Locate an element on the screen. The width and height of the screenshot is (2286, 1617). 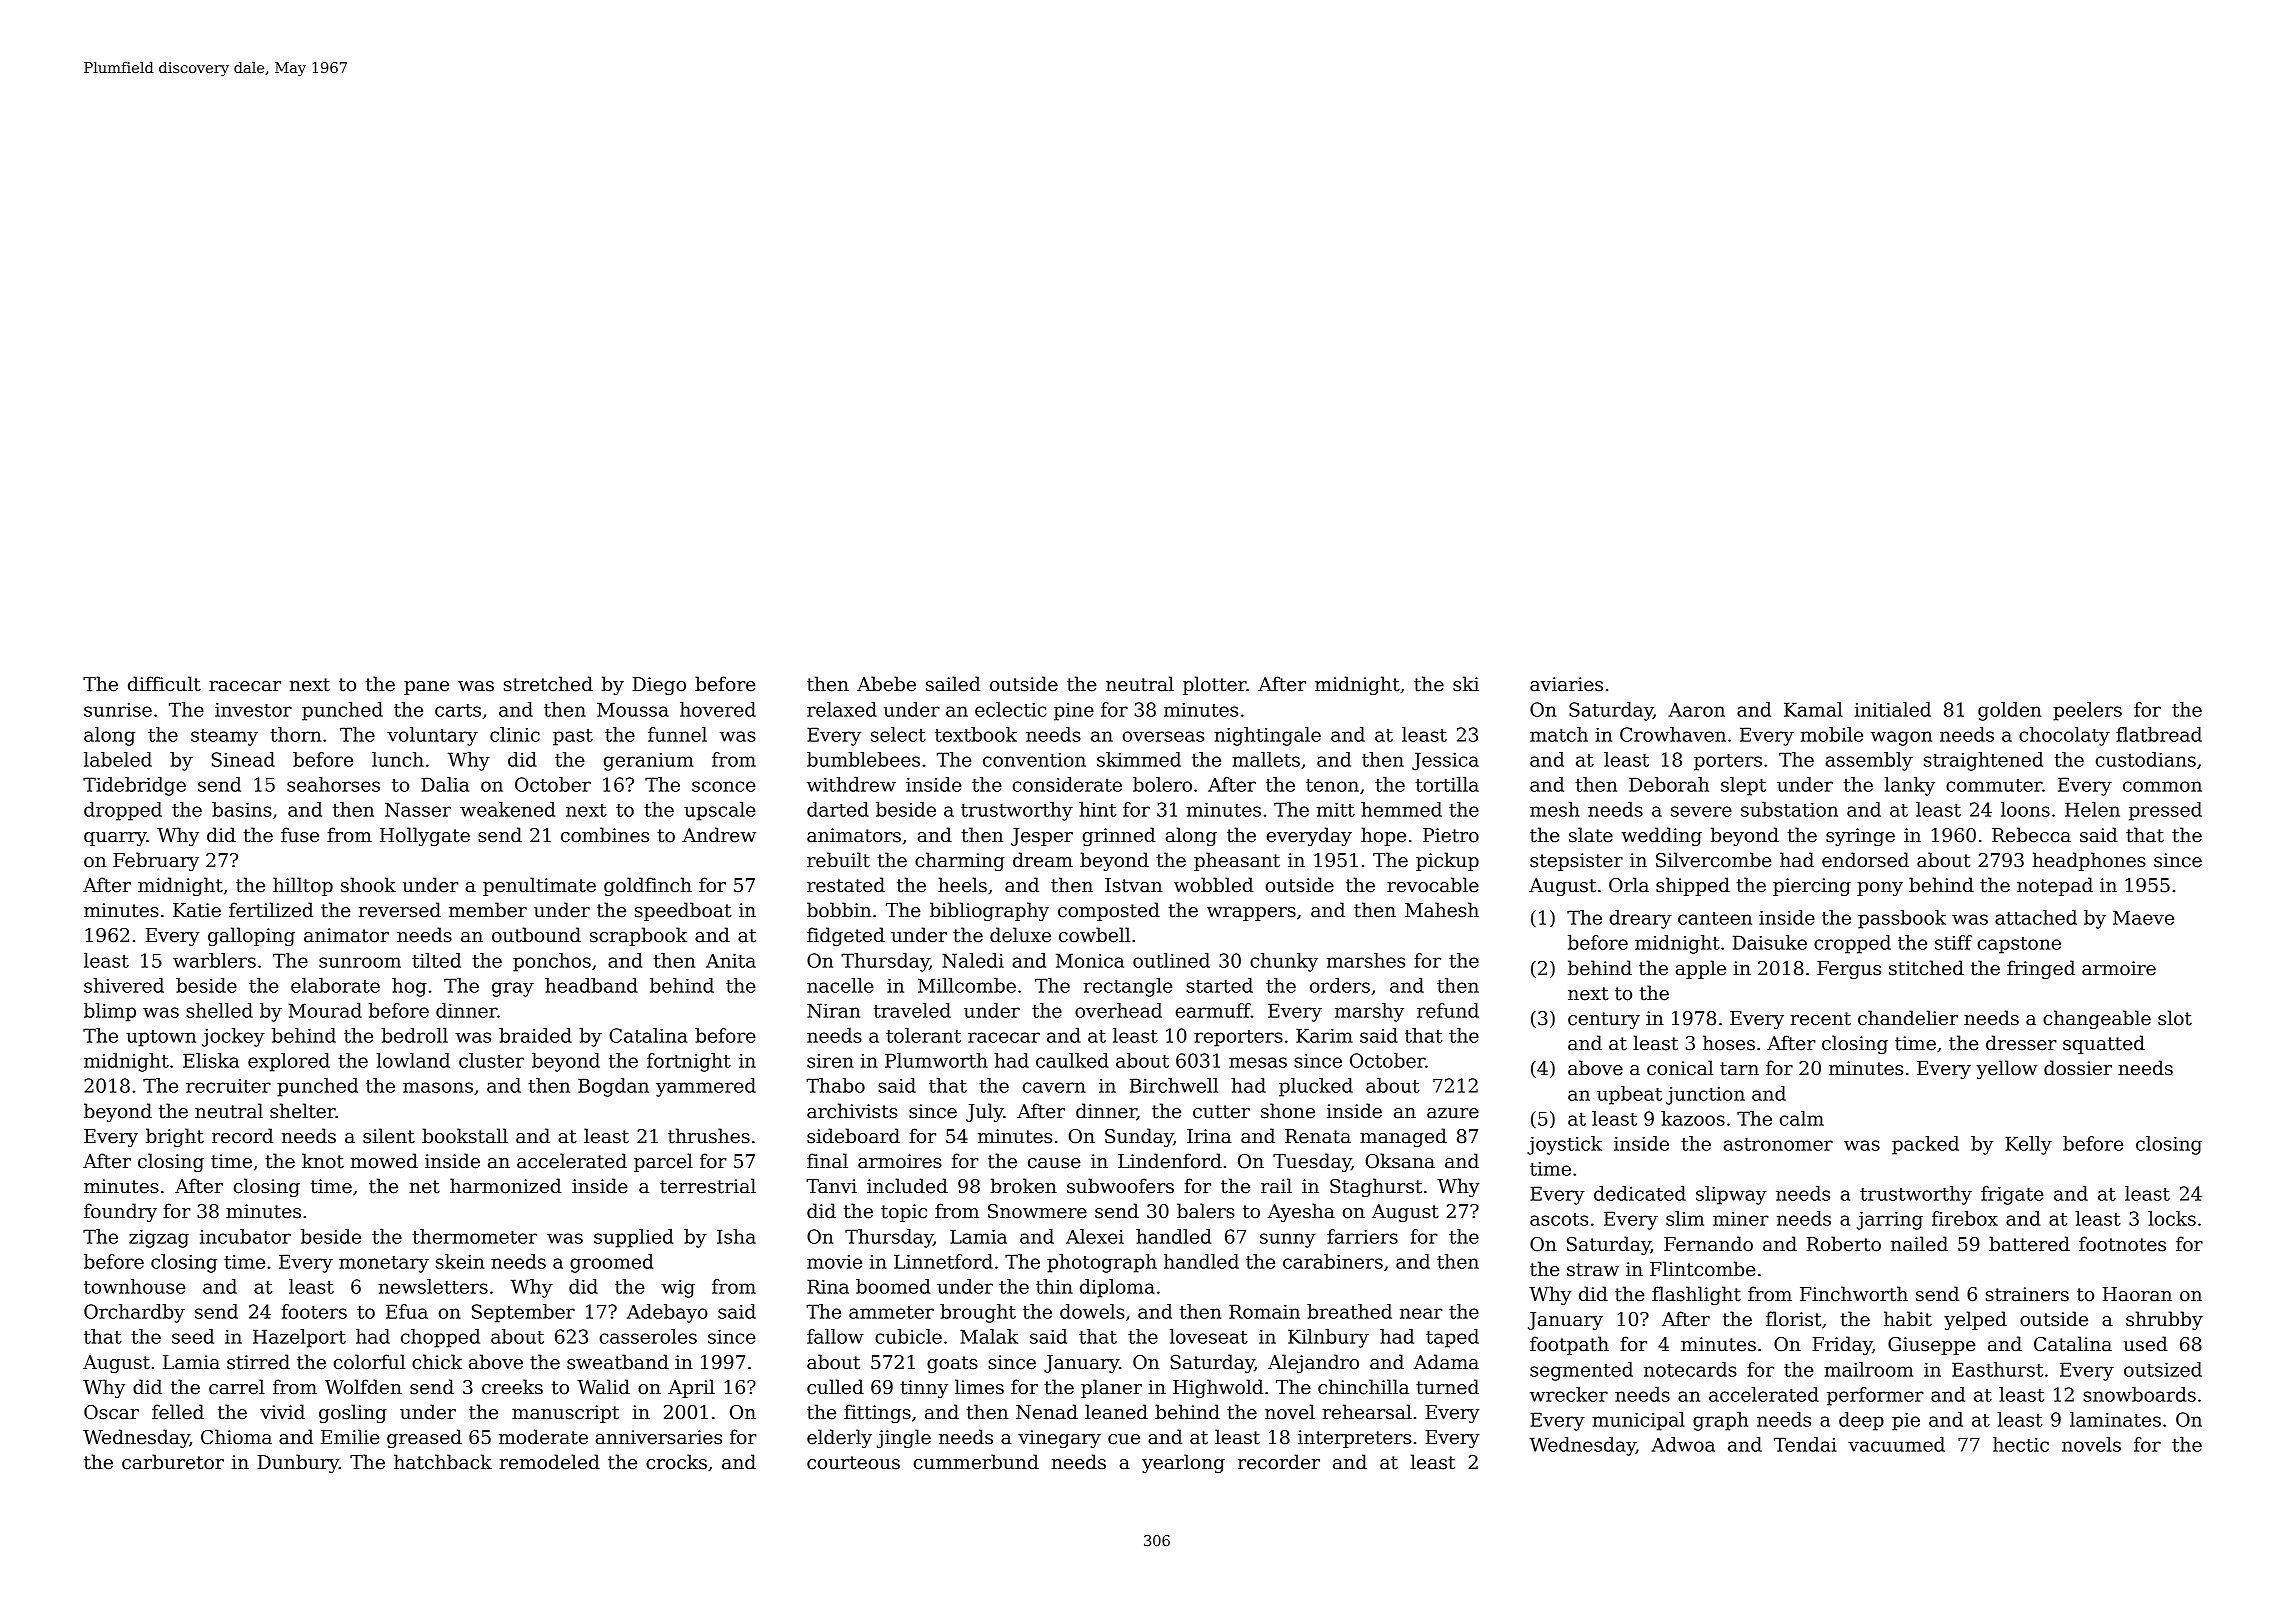
stretched is located at coordinates (548, 684).
